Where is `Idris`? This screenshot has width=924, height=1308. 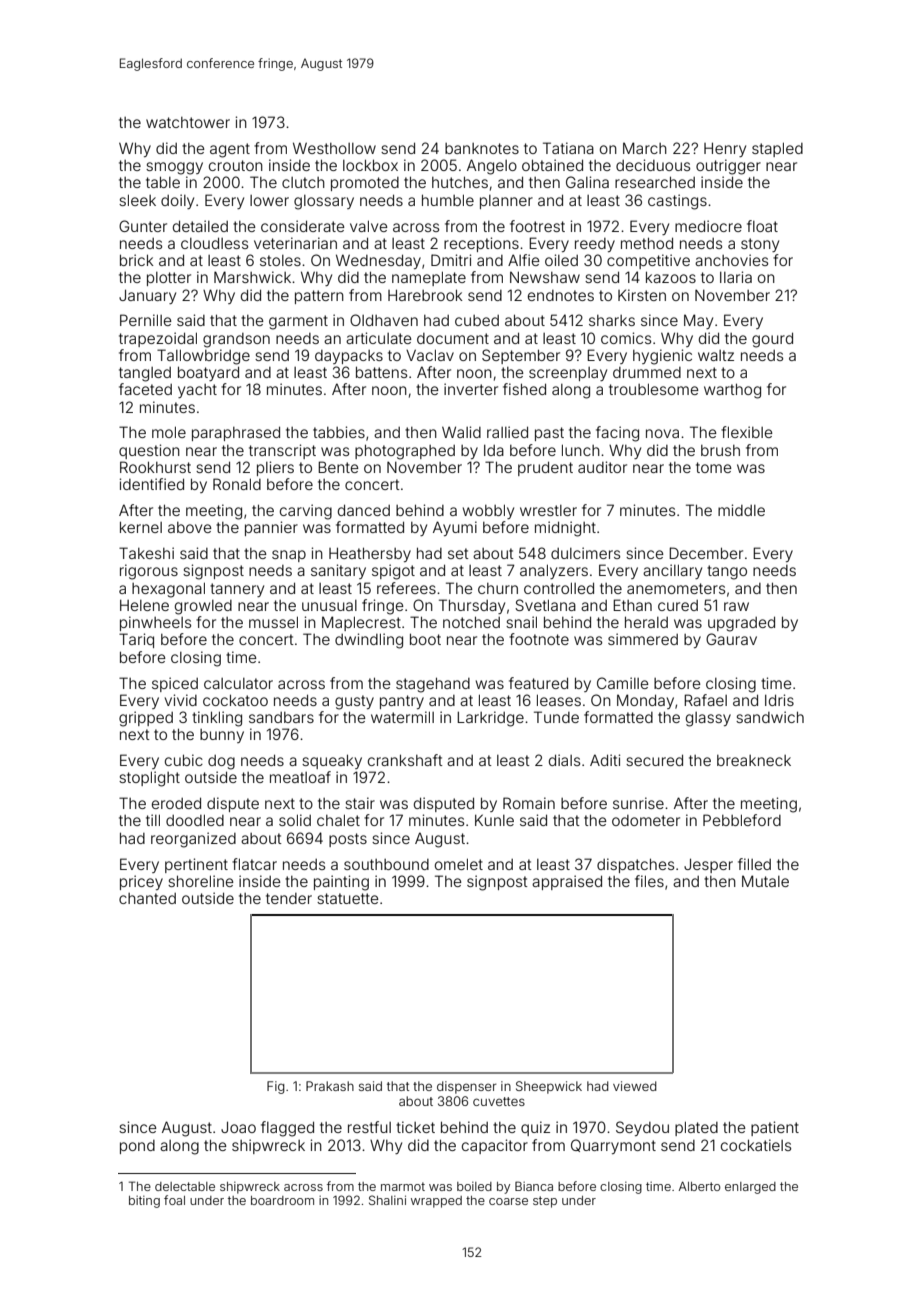
Idris is located at coordinates (779, 700).
